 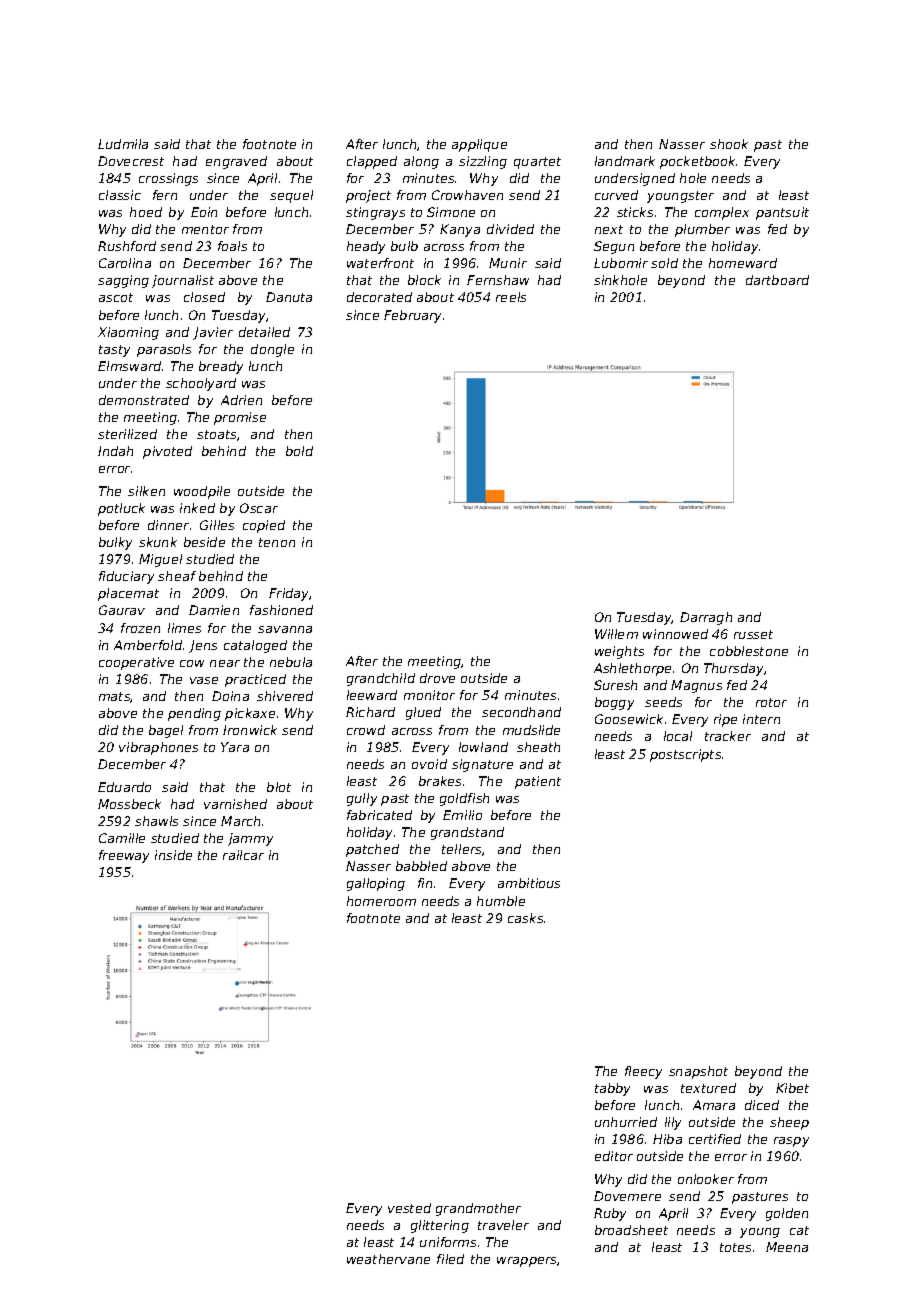 What do you see at coordinates (167, 452) in the screenshot?
I see `pivoted` at bounding box center [167, 452].
